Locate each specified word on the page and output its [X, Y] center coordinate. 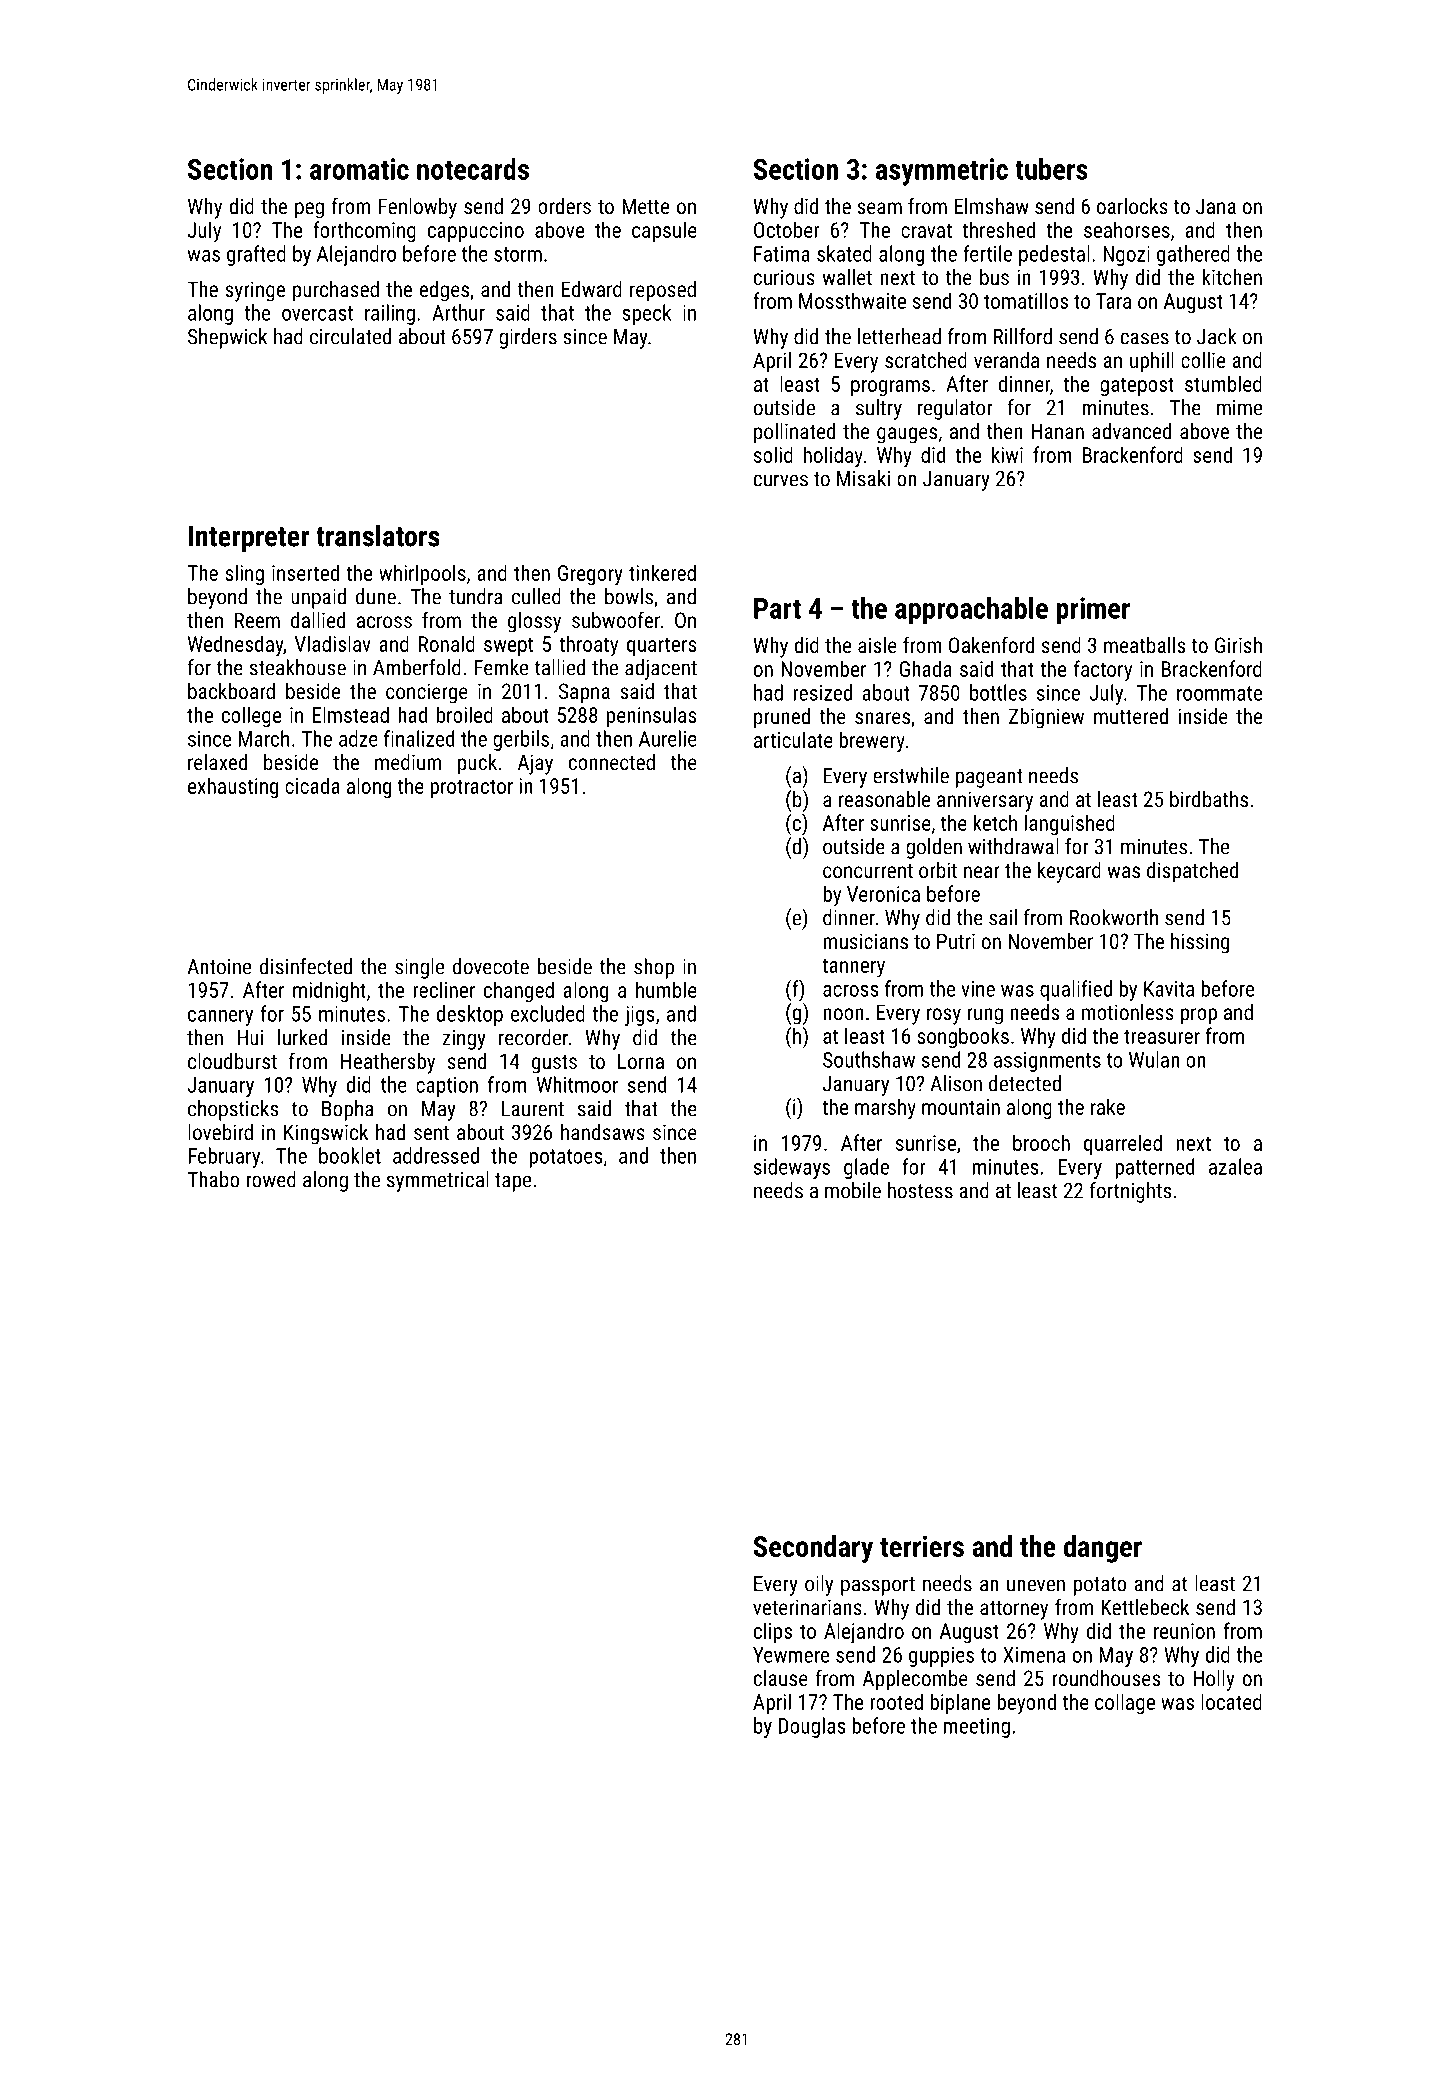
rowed [271, 1179]
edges [444, 291]
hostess [920, 1190]
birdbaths [1209, 799]
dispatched [1192, 872]
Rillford [1023, 336]
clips [773, 1632]
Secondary [813, 1549]
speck [646, 314]
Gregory [590, 575]
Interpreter [249, 539]
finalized [419, 738]
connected [612, 762]
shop [654, 968]
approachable [971, 611]
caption [447, 1087]
